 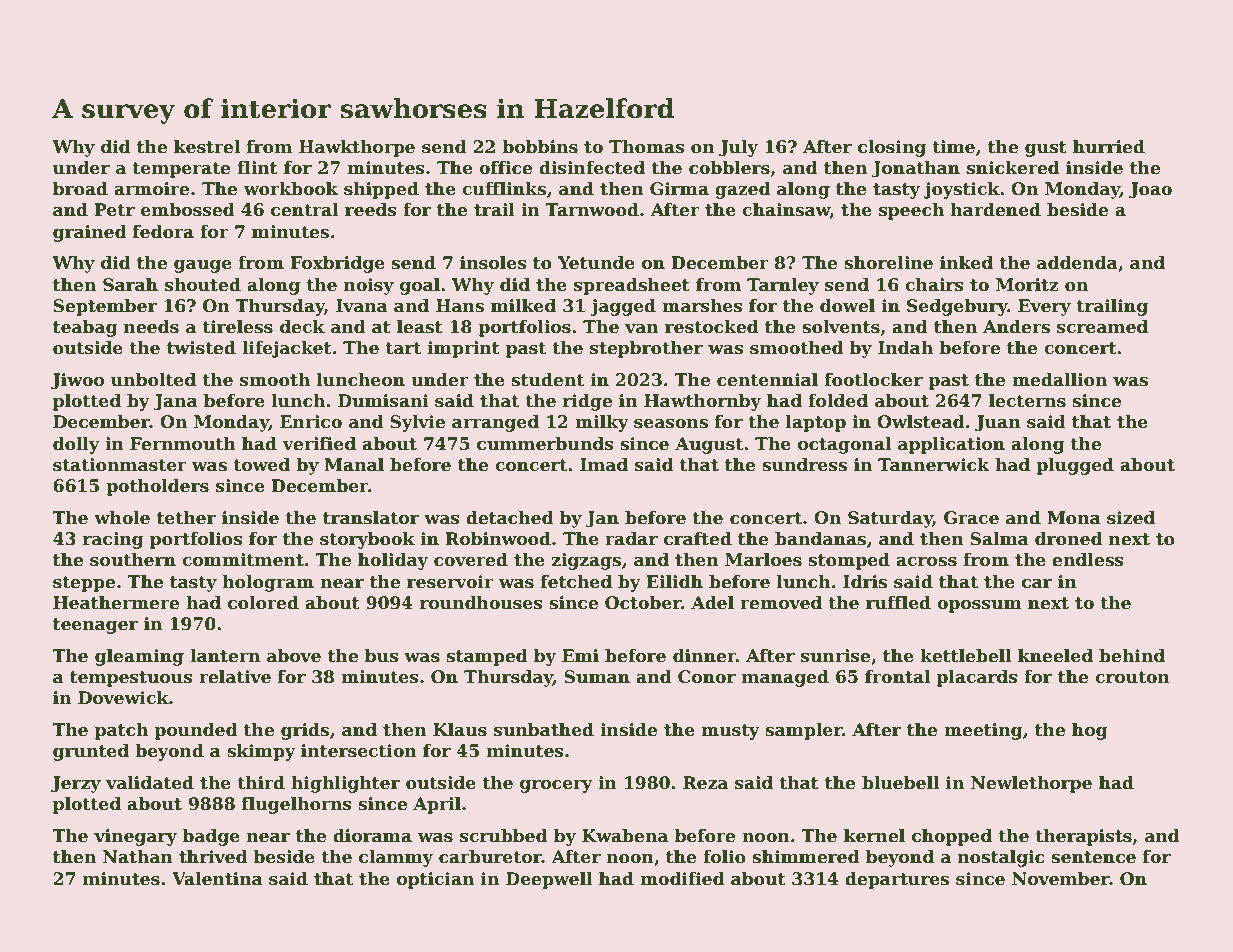 What do you see at coordinates (1088, 560) in the screenshot?
I see `endless` at bounding box center [1088, 560].
